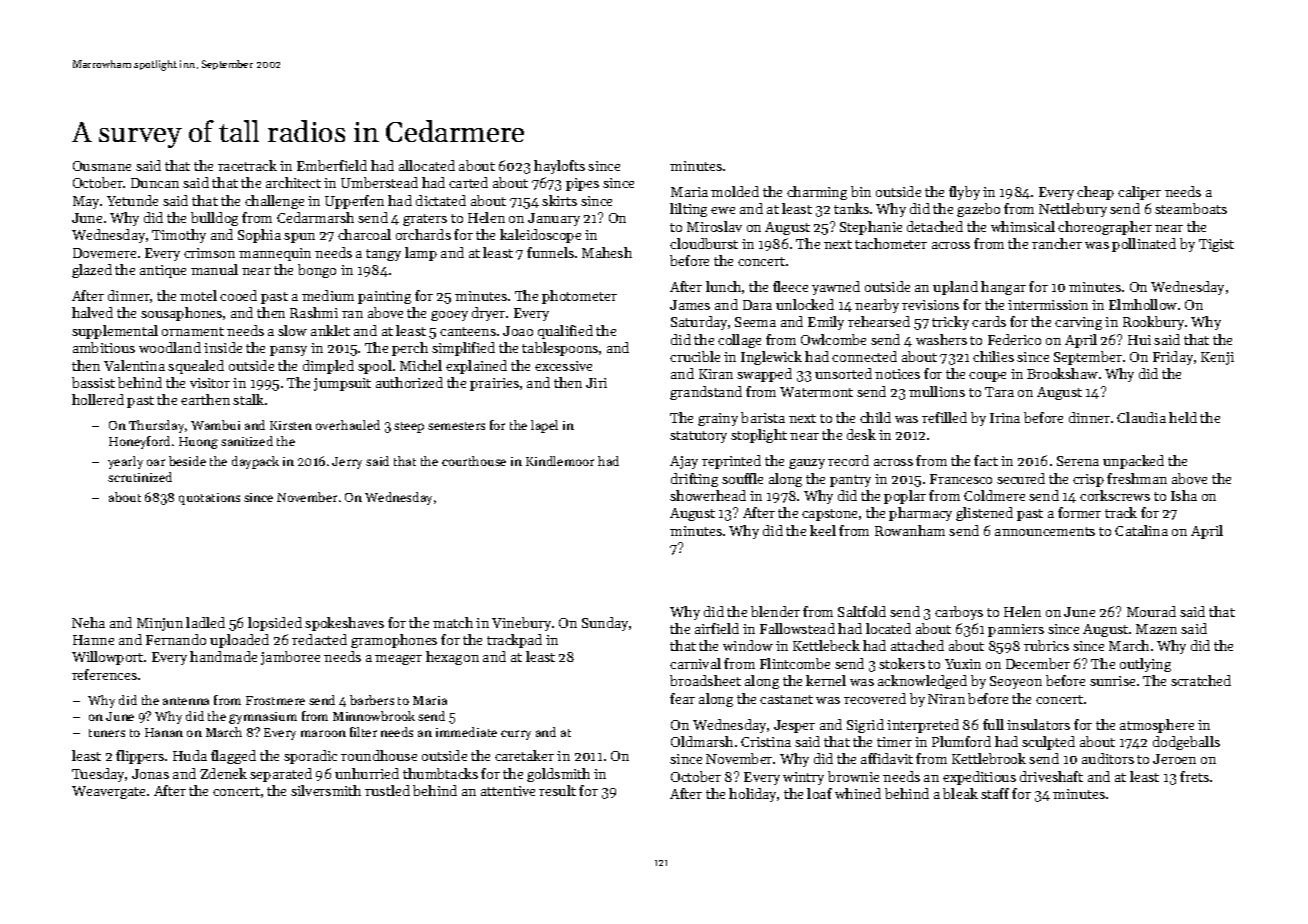  Describe the element at coordinates (88, 622) in the screenshot. I see `Neha` at that location.
